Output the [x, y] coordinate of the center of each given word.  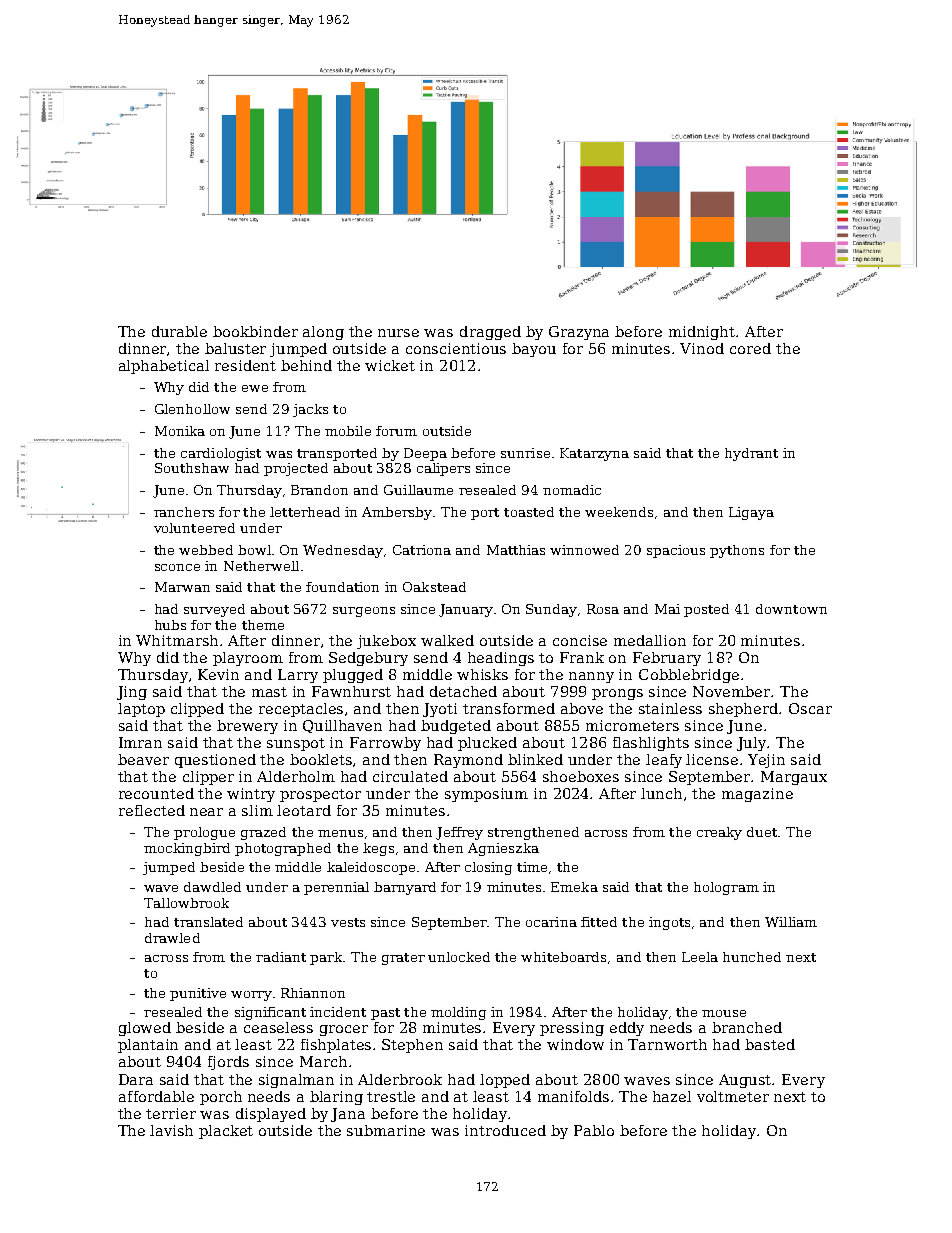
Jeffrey [459, 833]
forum [396, 431]
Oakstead [434, 587]
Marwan [182, 587]
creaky [719, 833]
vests [348, 922]
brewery [247, 727]
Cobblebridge [689, 676]
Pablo [594, 1130]
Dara [136, 1079]
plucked [487, 744]
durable [179, 331]
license [712, 759]
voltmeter [733, 1096]
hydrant [751, 454]
